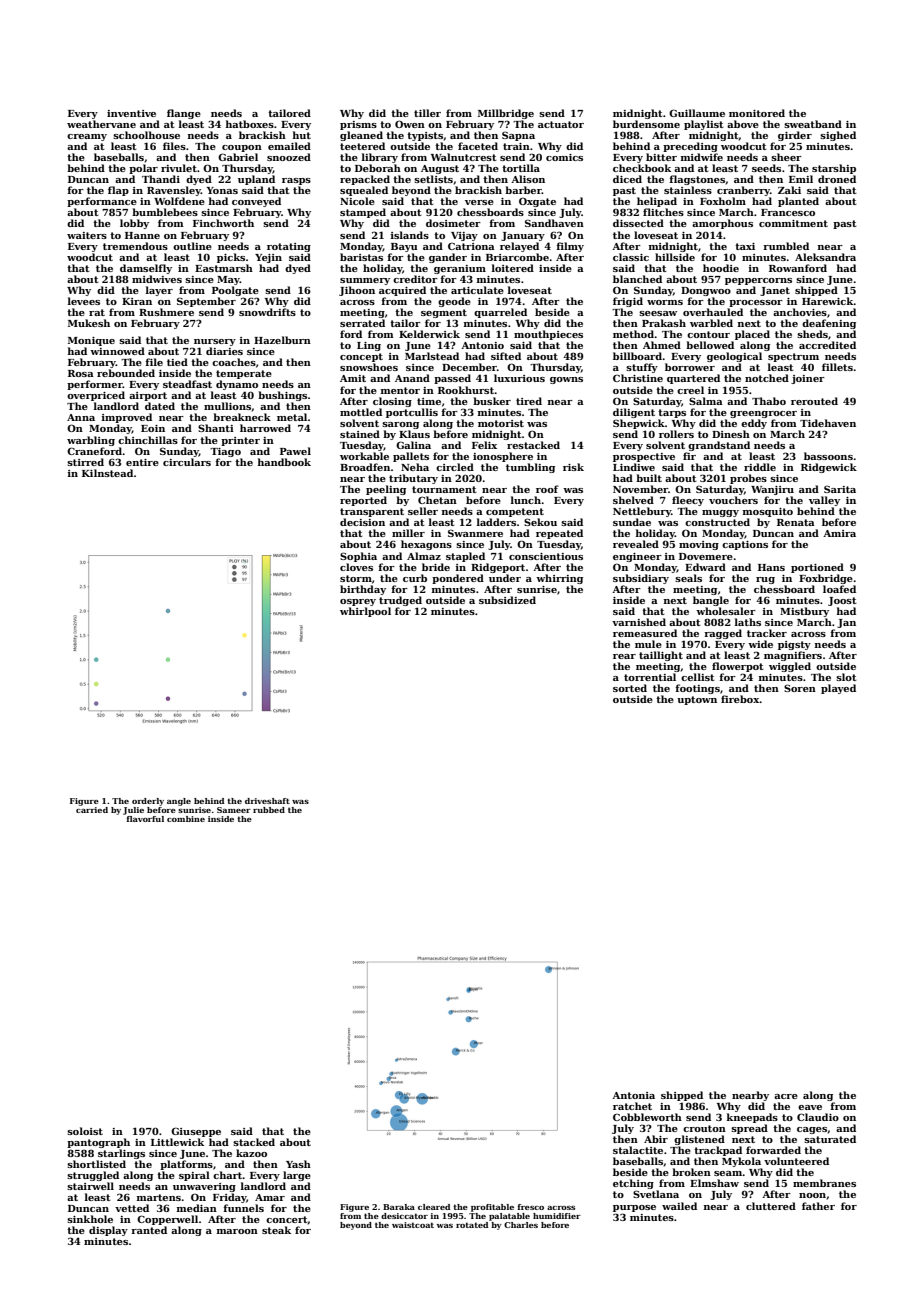  Describe the element at coordinates (85, 1131) in the screenshot. I see `soloist` at that location.
